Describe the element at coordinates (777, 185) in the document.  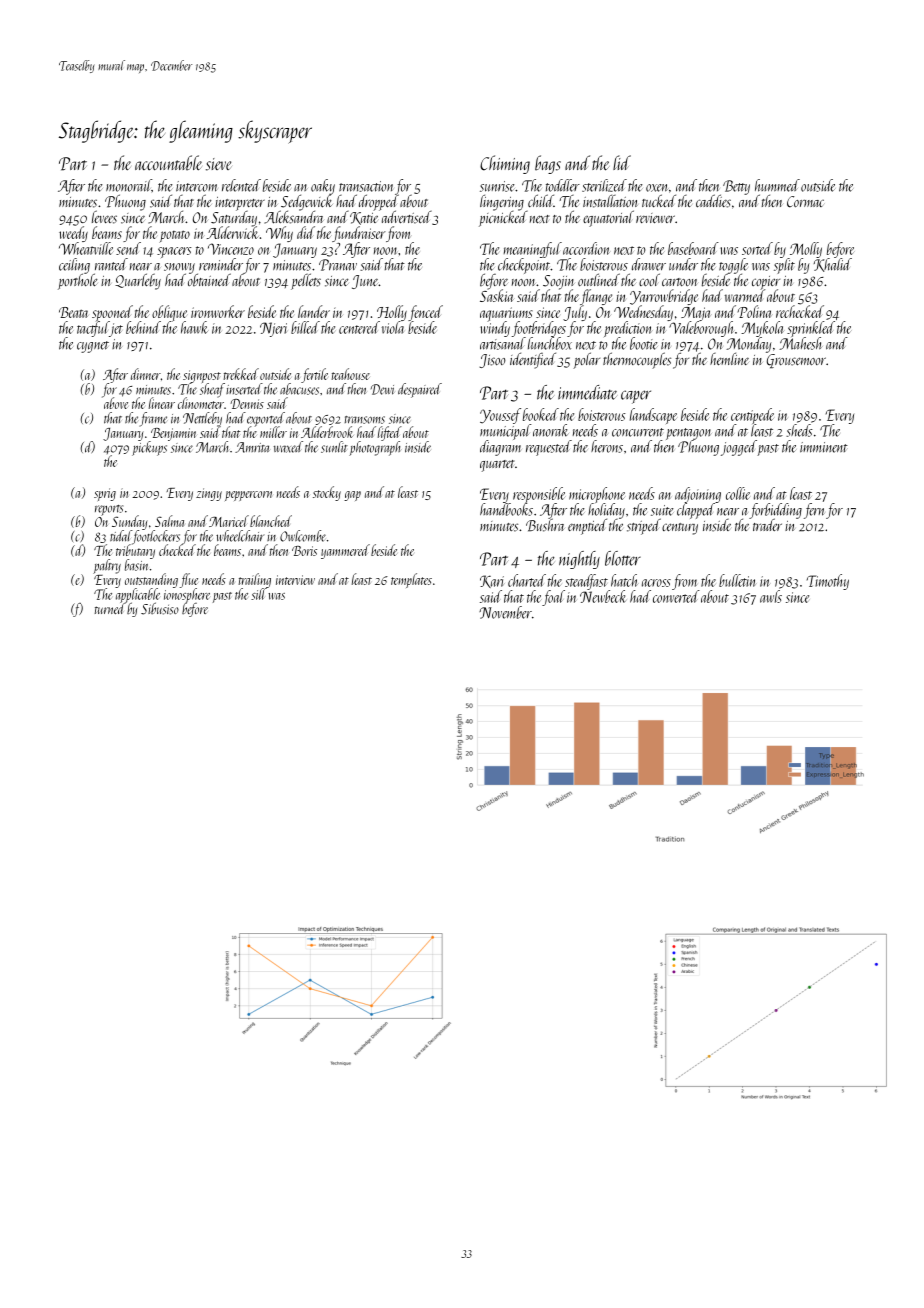
I see `hummed` at that location.
